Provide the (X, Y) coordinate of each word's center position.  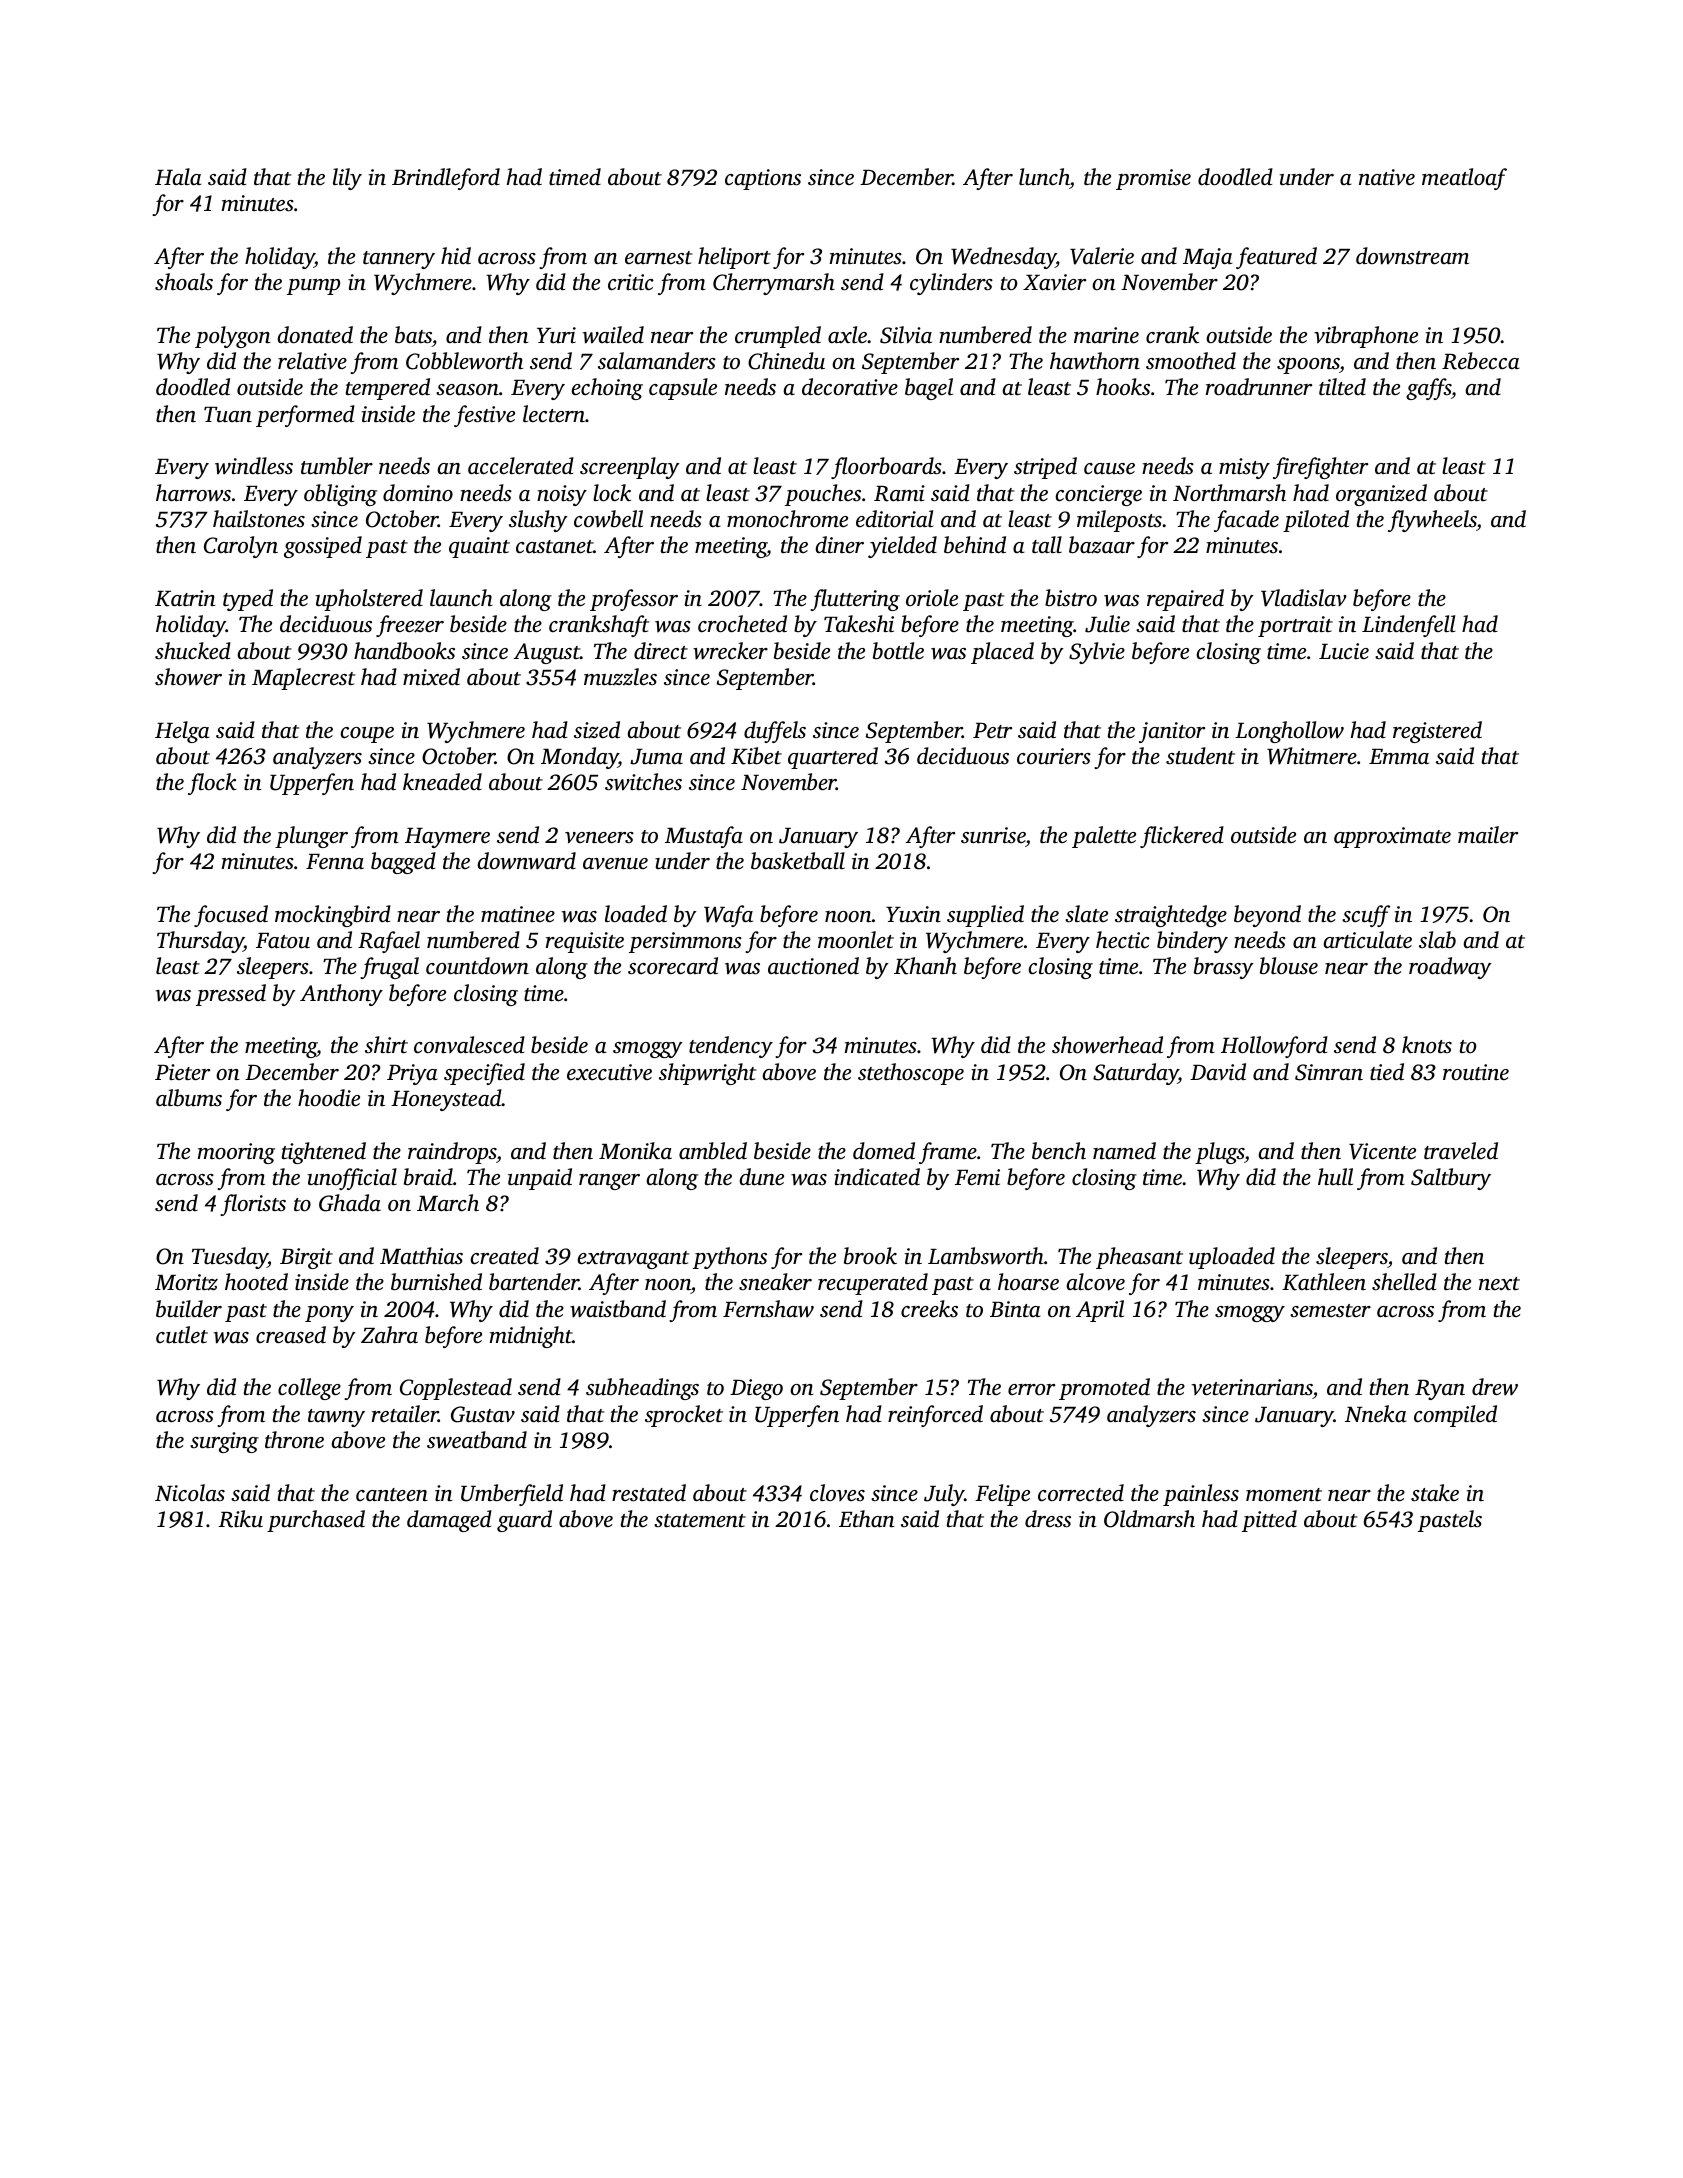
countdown (477, 966)
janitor (1172, 732)
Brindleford (446, 179)
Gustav (483, 1414)
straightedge (1171, 916)
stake (1435, 1493)
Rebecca (1481, 361)
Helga (182, 732)
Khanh (925, 966)
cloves (837, 1493)
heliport (734, 258)
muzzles (620, 677)
